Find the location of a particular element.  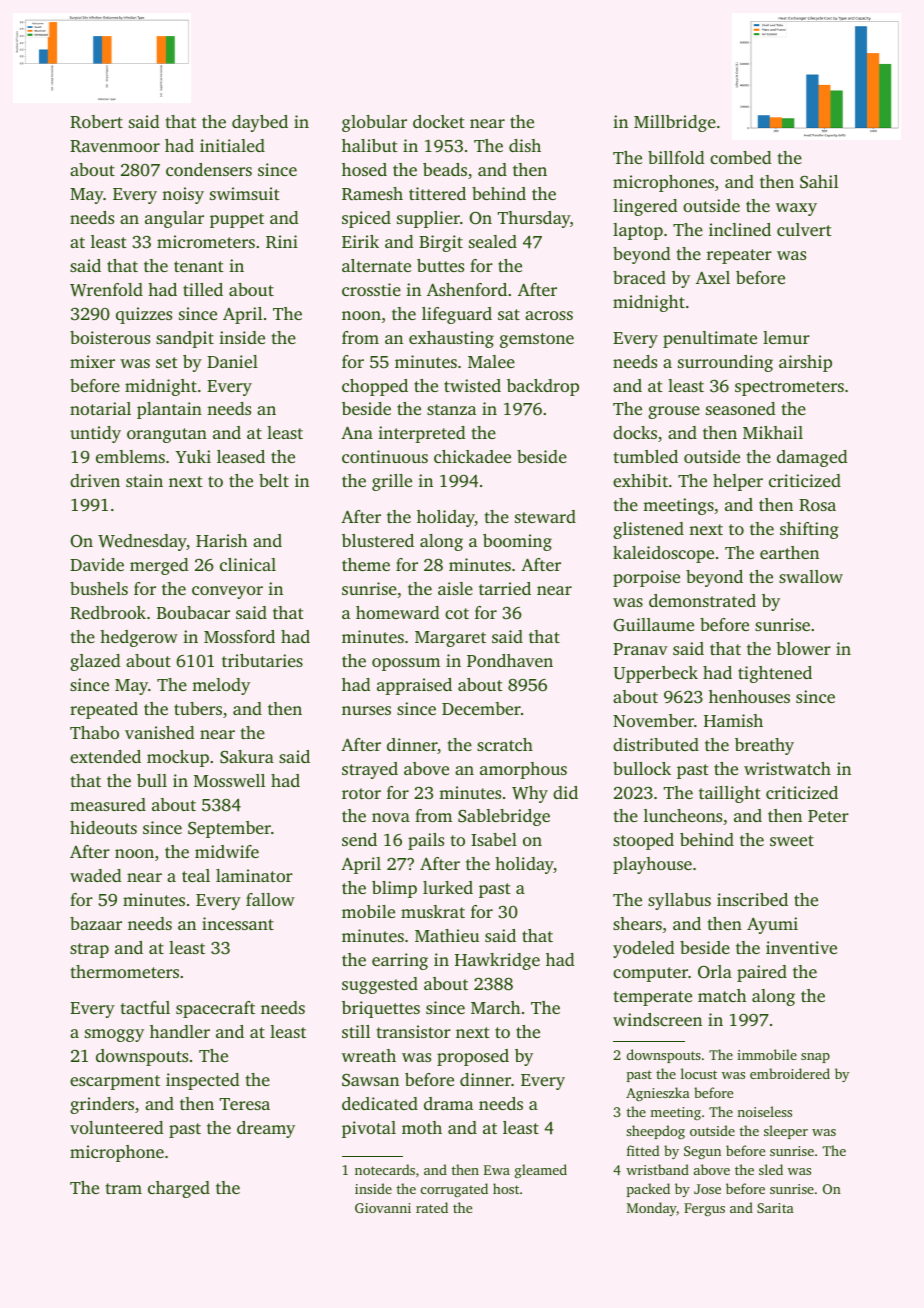

lingered is located at coordinates (645, 207).
